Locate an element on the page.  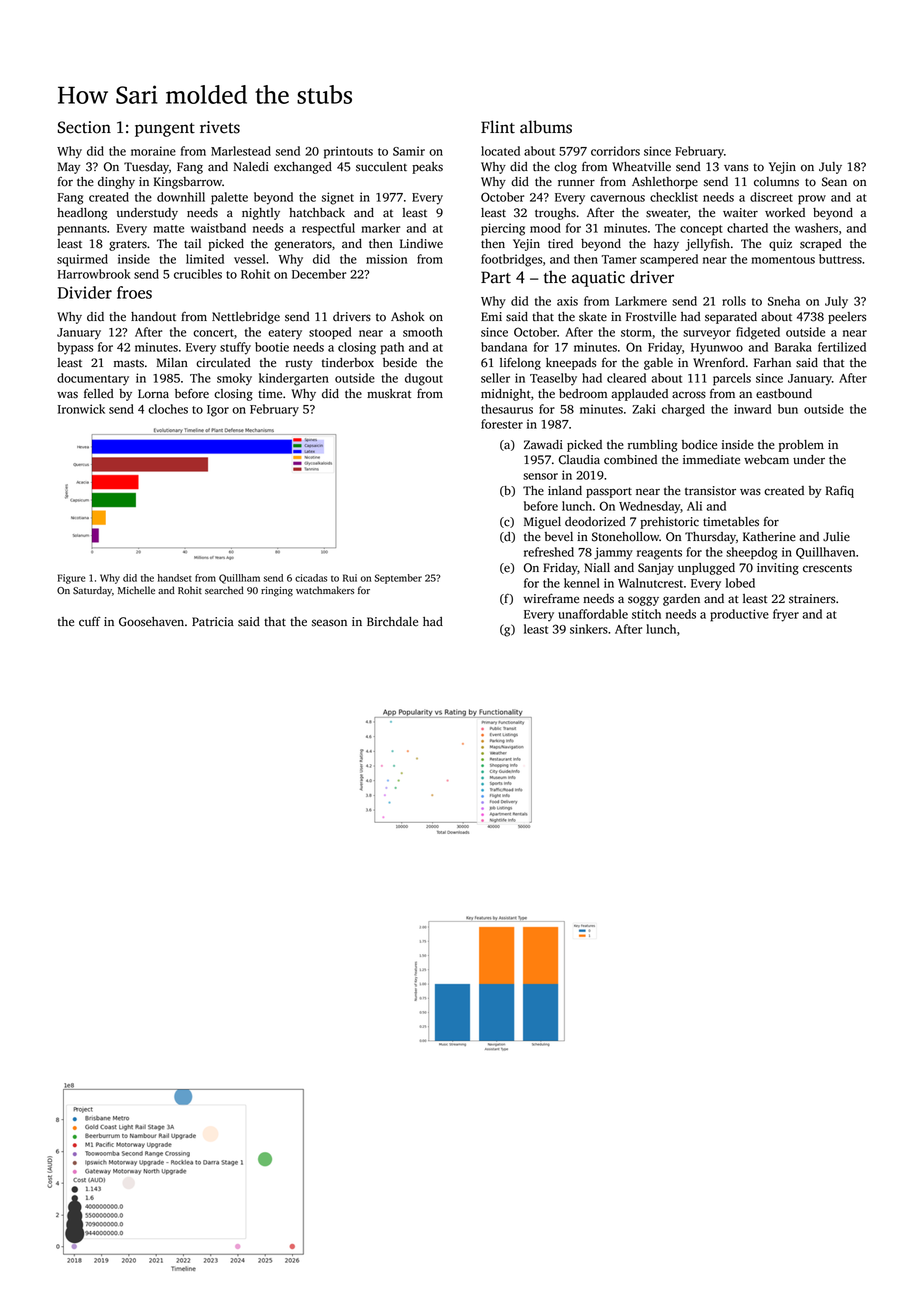
Ironwick is located at coordinates (81, 409).
